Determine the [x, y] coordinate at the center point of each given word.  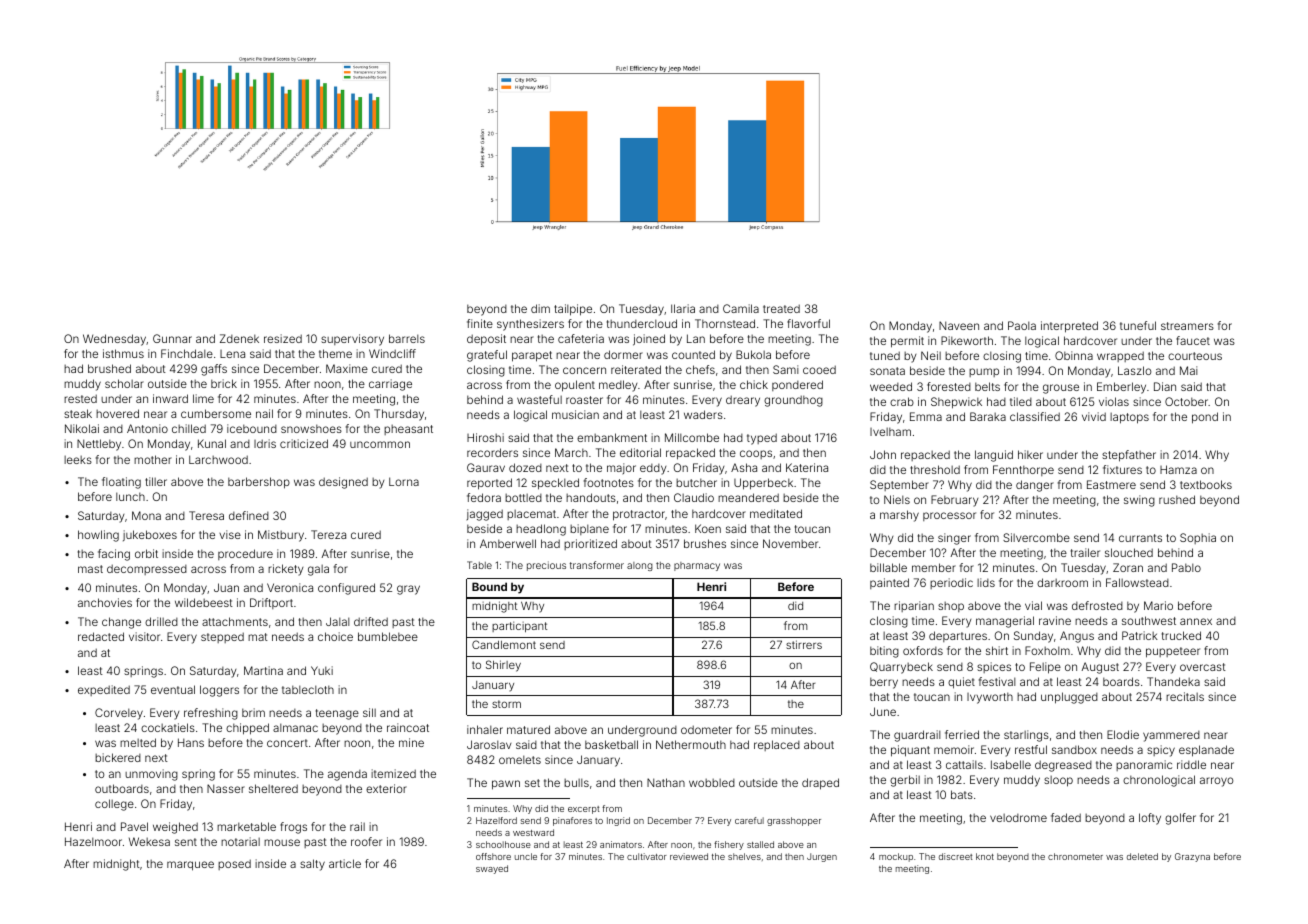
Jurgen [822, 857]
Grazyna [1192, 857]
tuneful [1138, 325]
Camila [741, 308]
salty [312, 865]
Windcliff [392, 353]
